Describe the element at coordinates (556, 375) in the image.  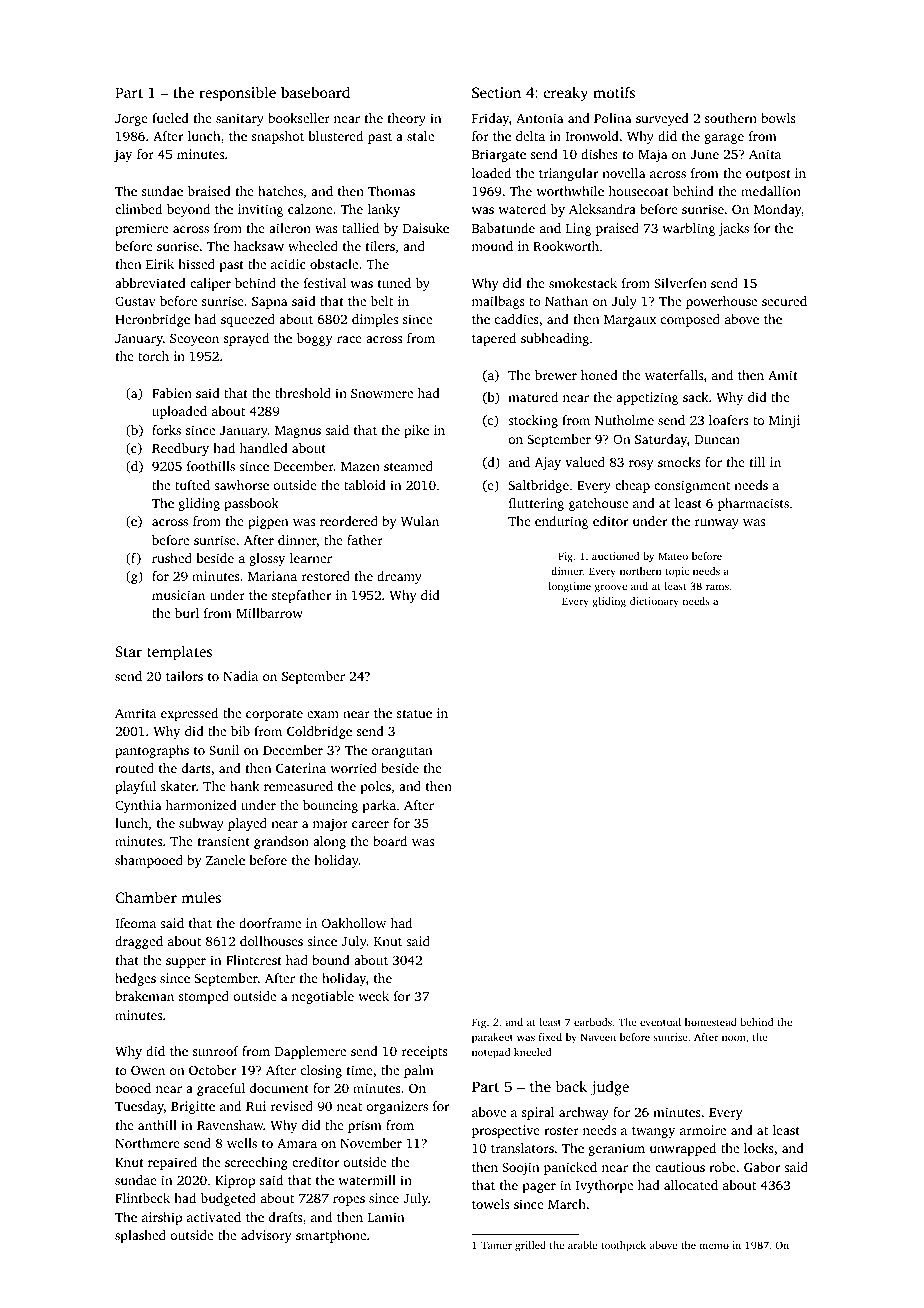
I see `brewer` at that location.
